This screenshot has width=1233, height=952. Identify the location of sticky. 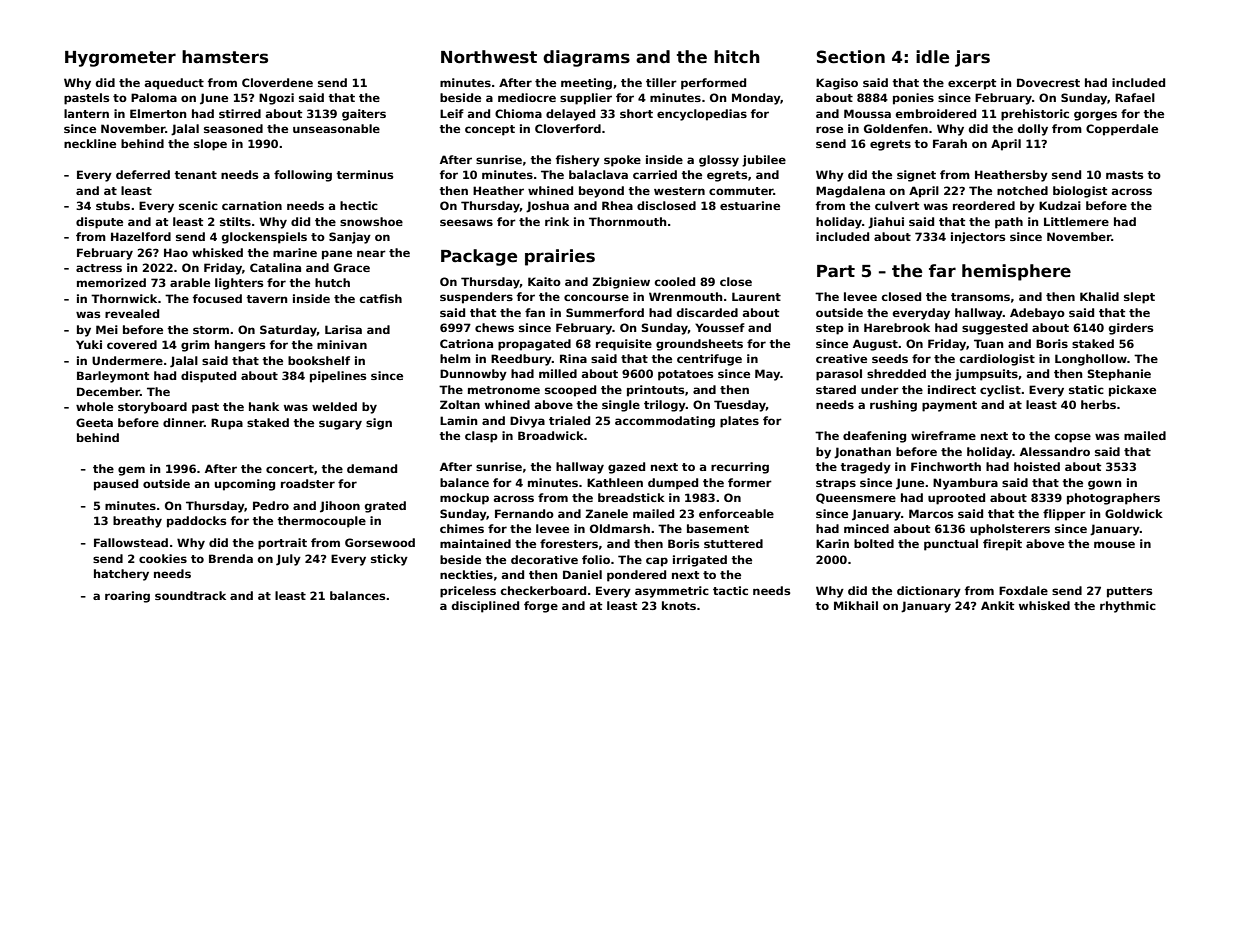
(389, 560).
